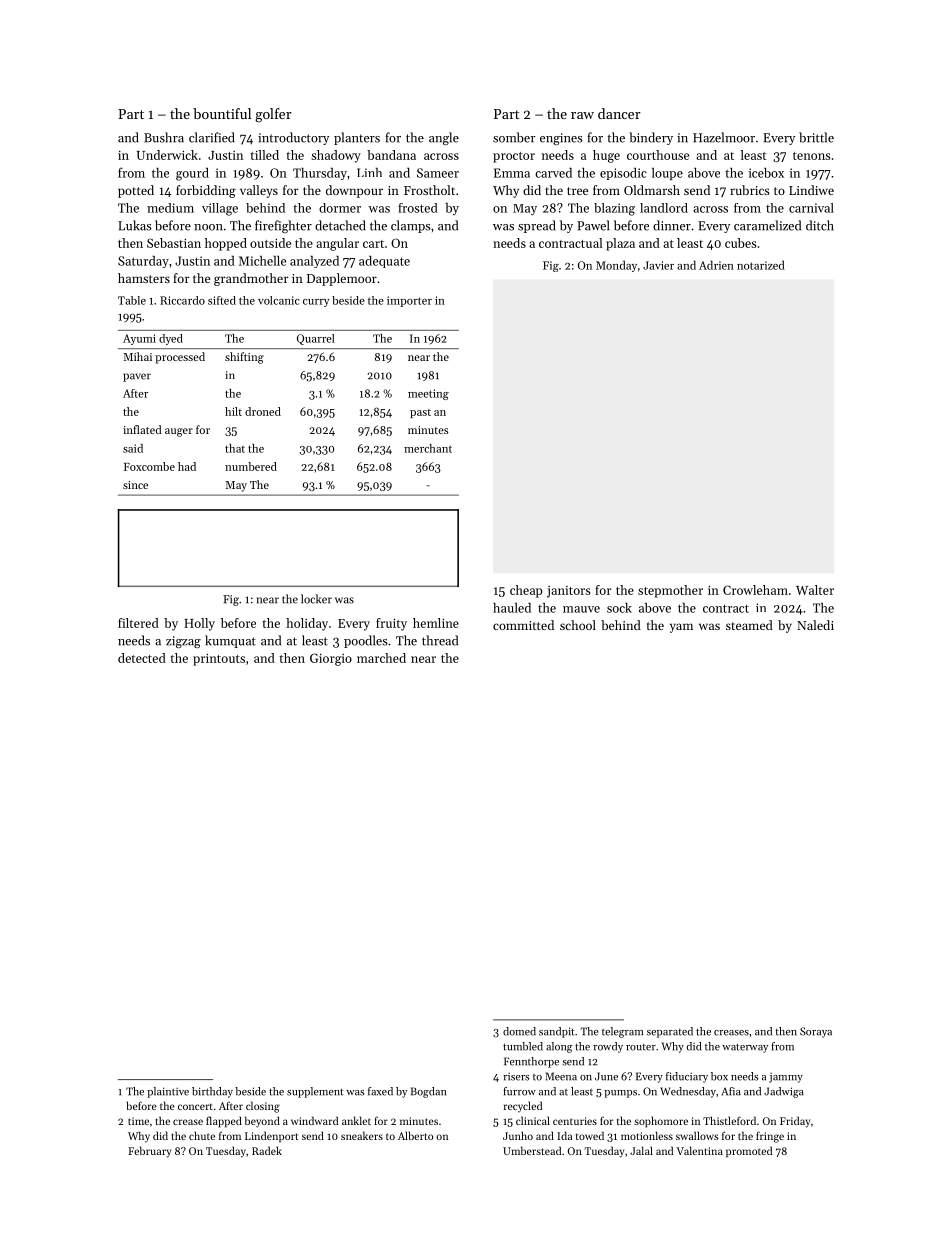  Describe the element at coordinates (199, 624) in the image. I see `Holly` at that location.
